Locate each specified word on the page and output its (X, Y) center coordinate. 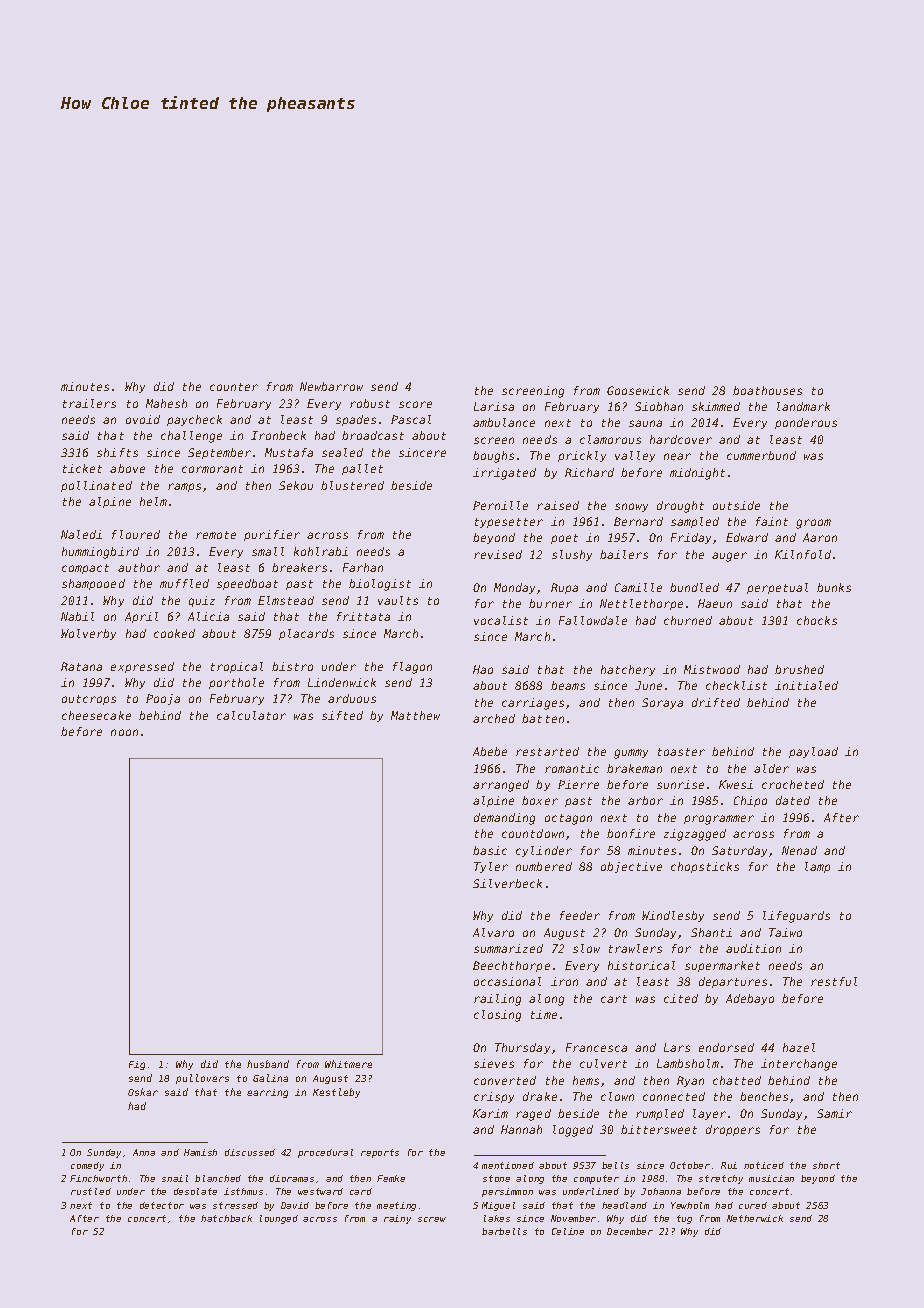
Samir (834, 1113)
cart (614, 999)
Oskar (143, 1092)
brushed (799, 669)
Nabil (77, 616)
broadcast (373, 435)
